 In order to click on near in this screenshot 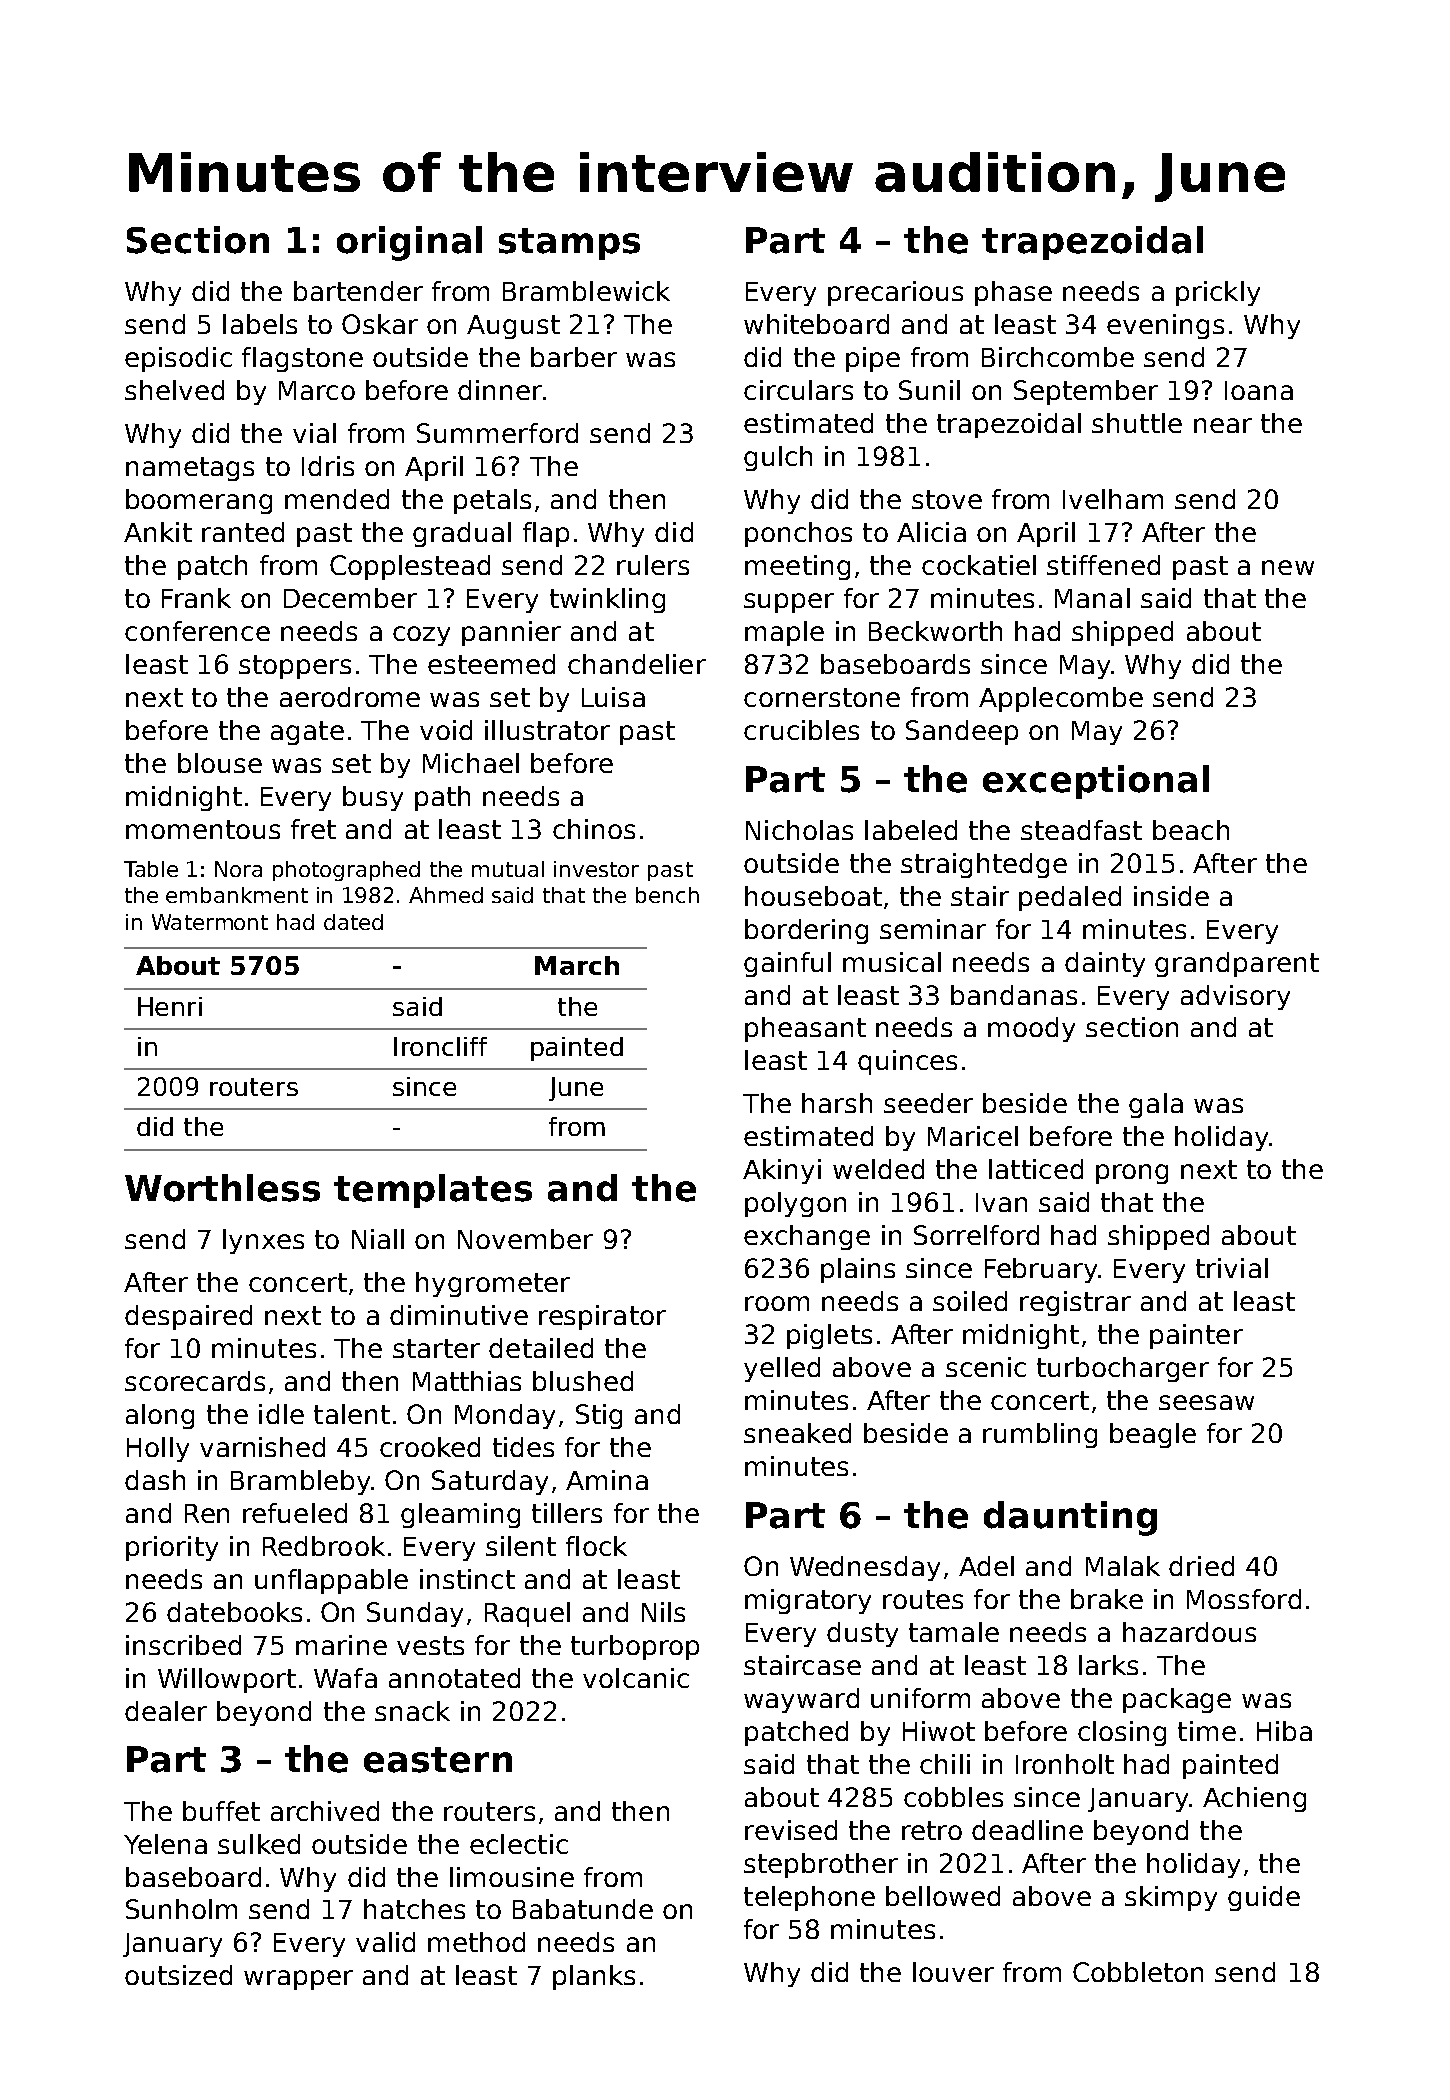, I will do `click(1223, 425)`.
